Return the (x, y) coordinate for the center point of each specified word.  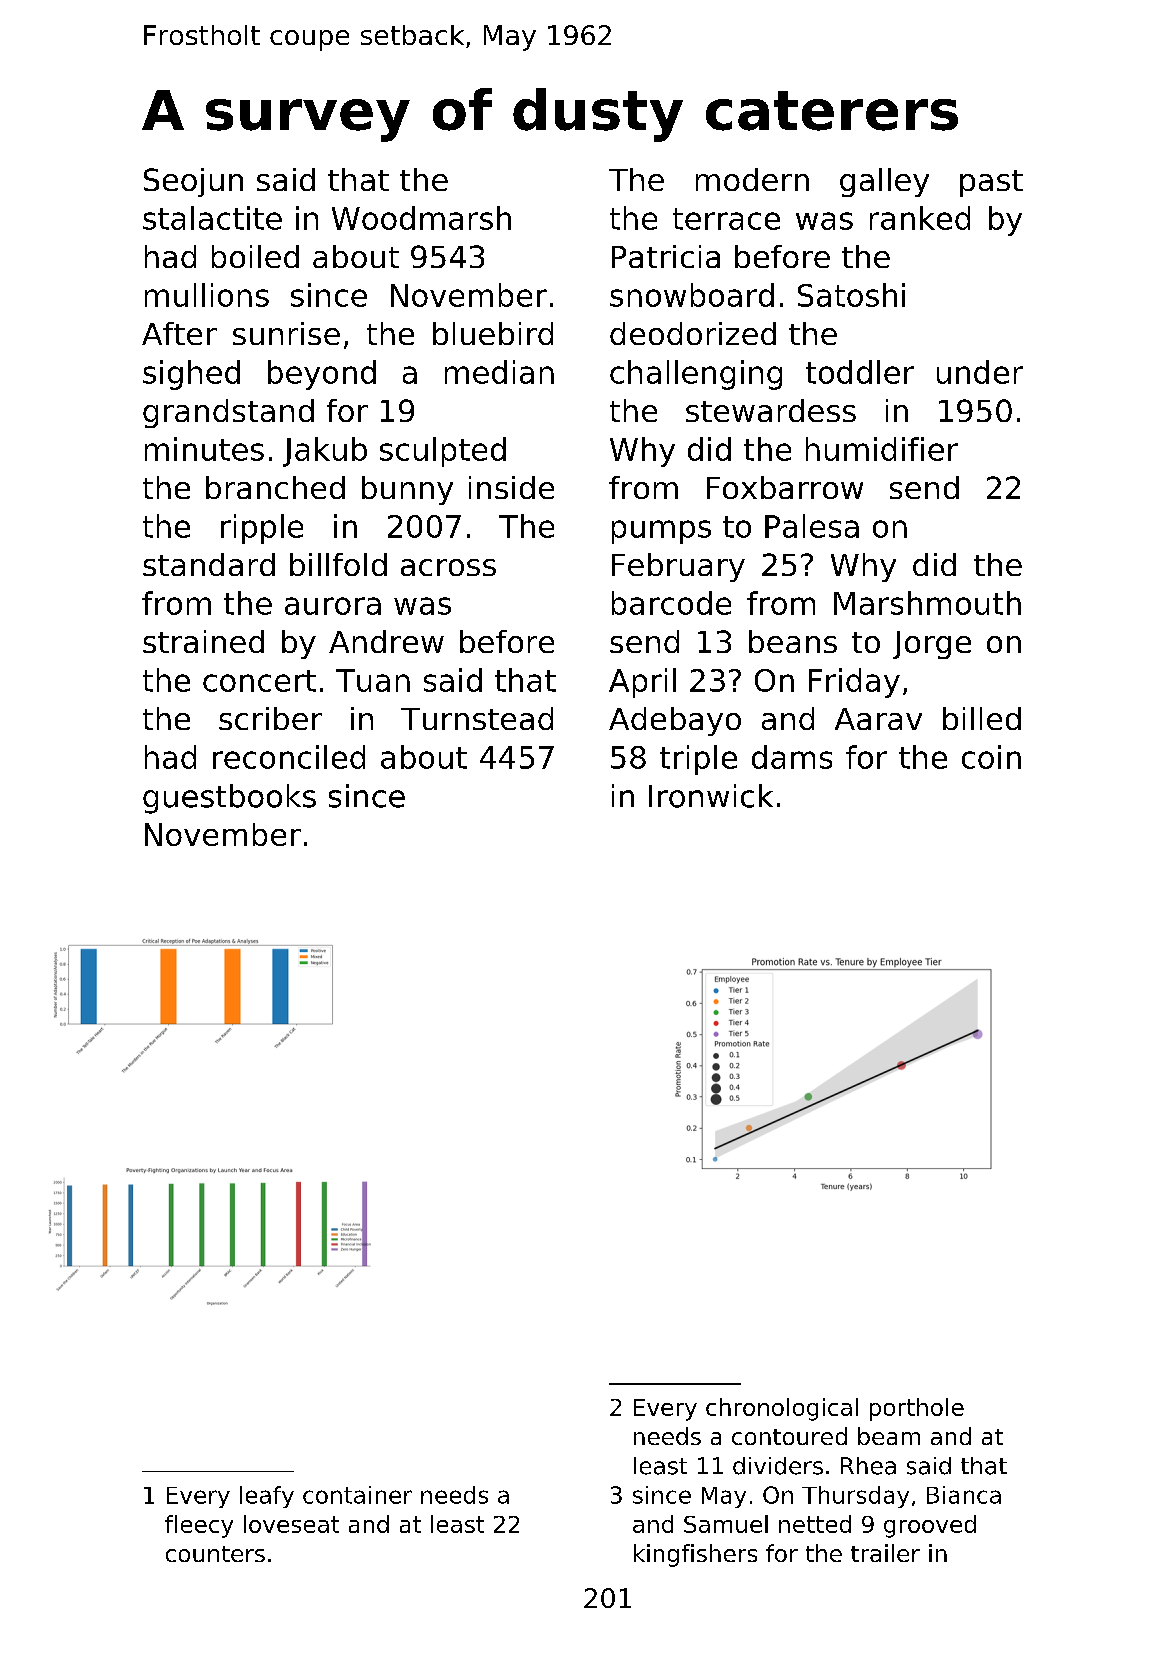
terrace (726, 219)
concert (259, 681)
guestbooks (229, 799)
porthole (917, 1409)
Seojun (193, 182)
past (991, 183)
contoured (789, 1436)
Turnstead (477, 718)
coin (991, 757)
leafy (267, 1497)
